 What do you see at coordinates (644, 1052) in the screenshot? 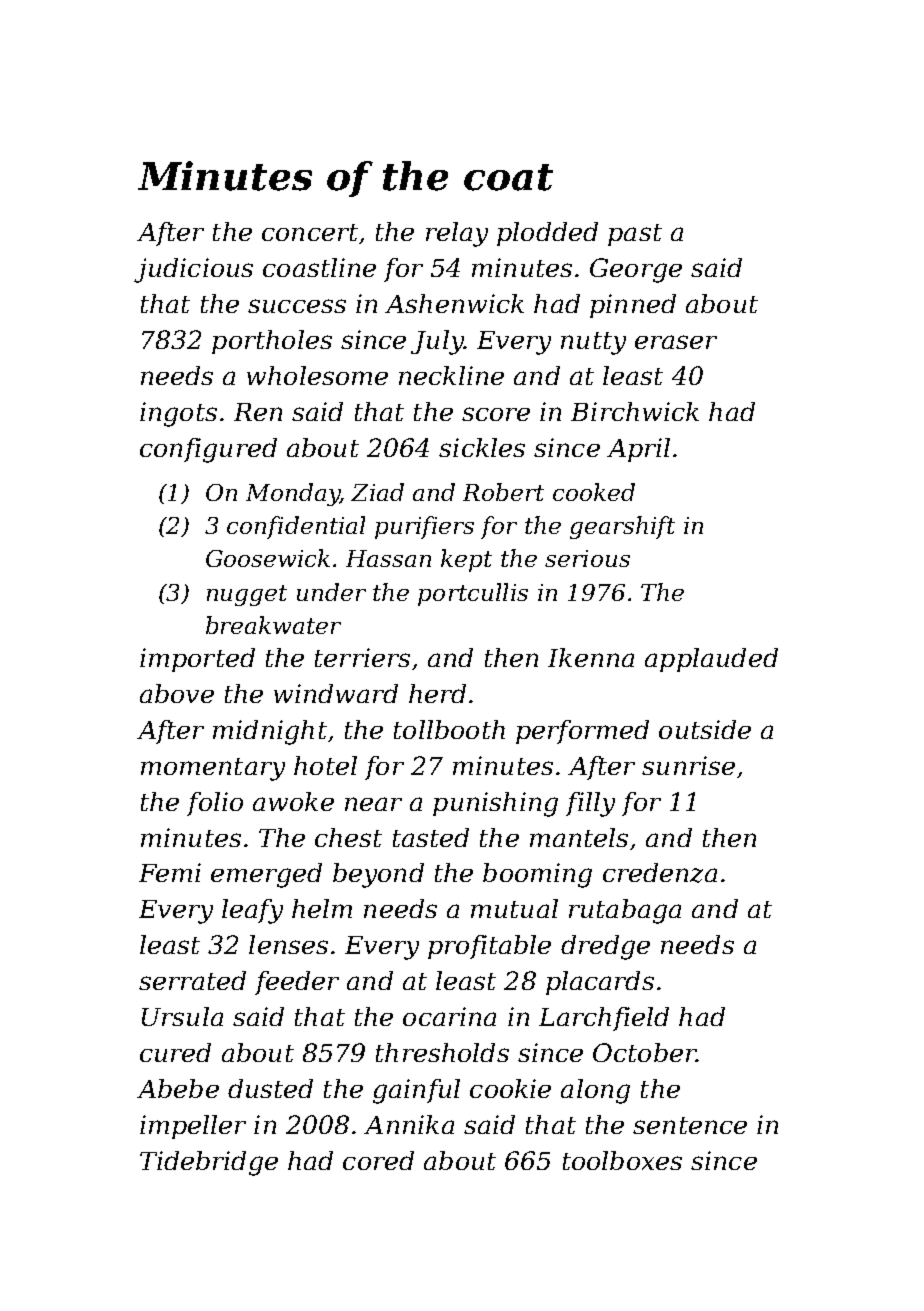
I see `October` at bounding box center [644, 1052].
